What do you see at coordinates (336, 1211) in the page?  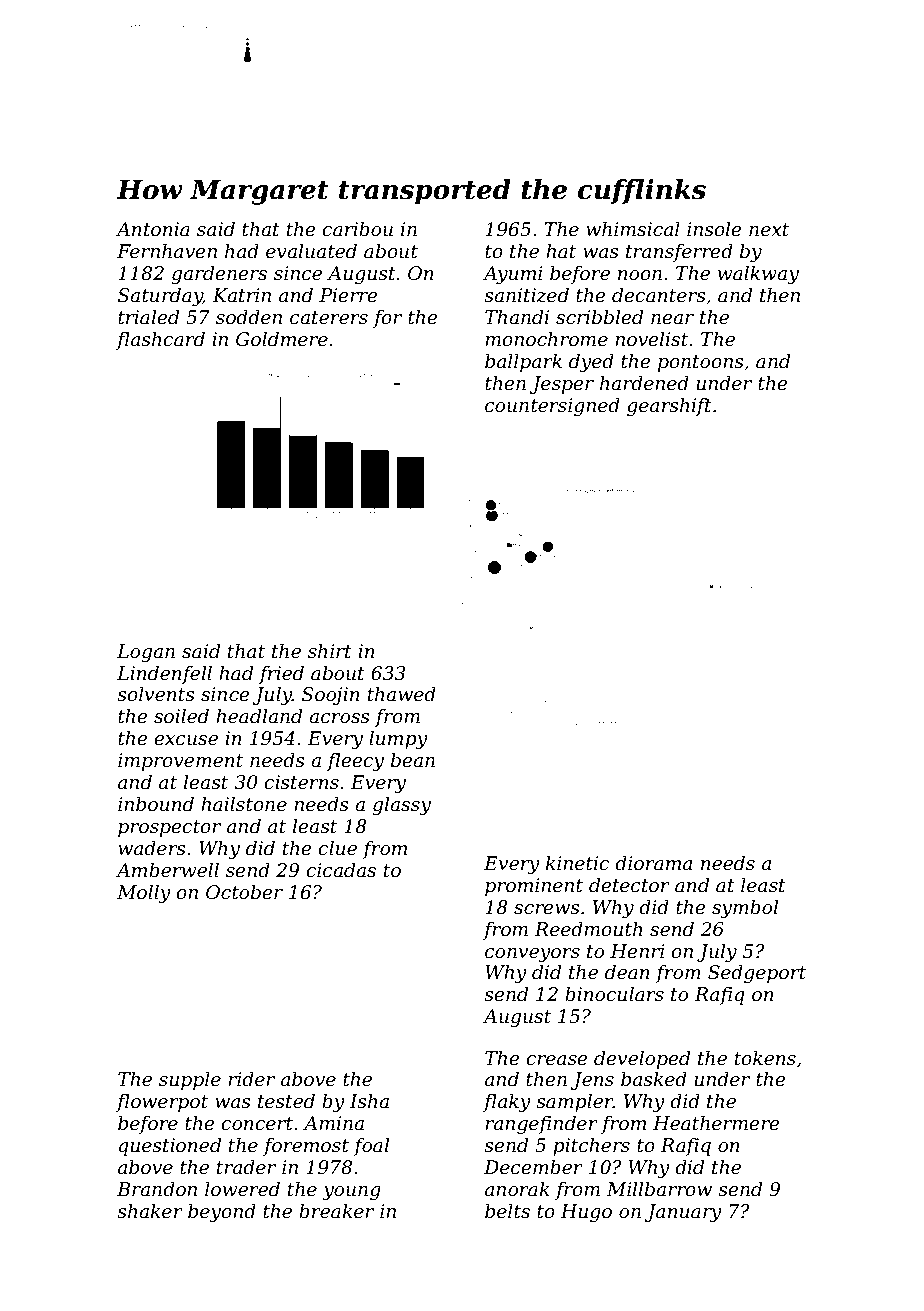 I see `breaker` at bounding box center [336, 1211].
